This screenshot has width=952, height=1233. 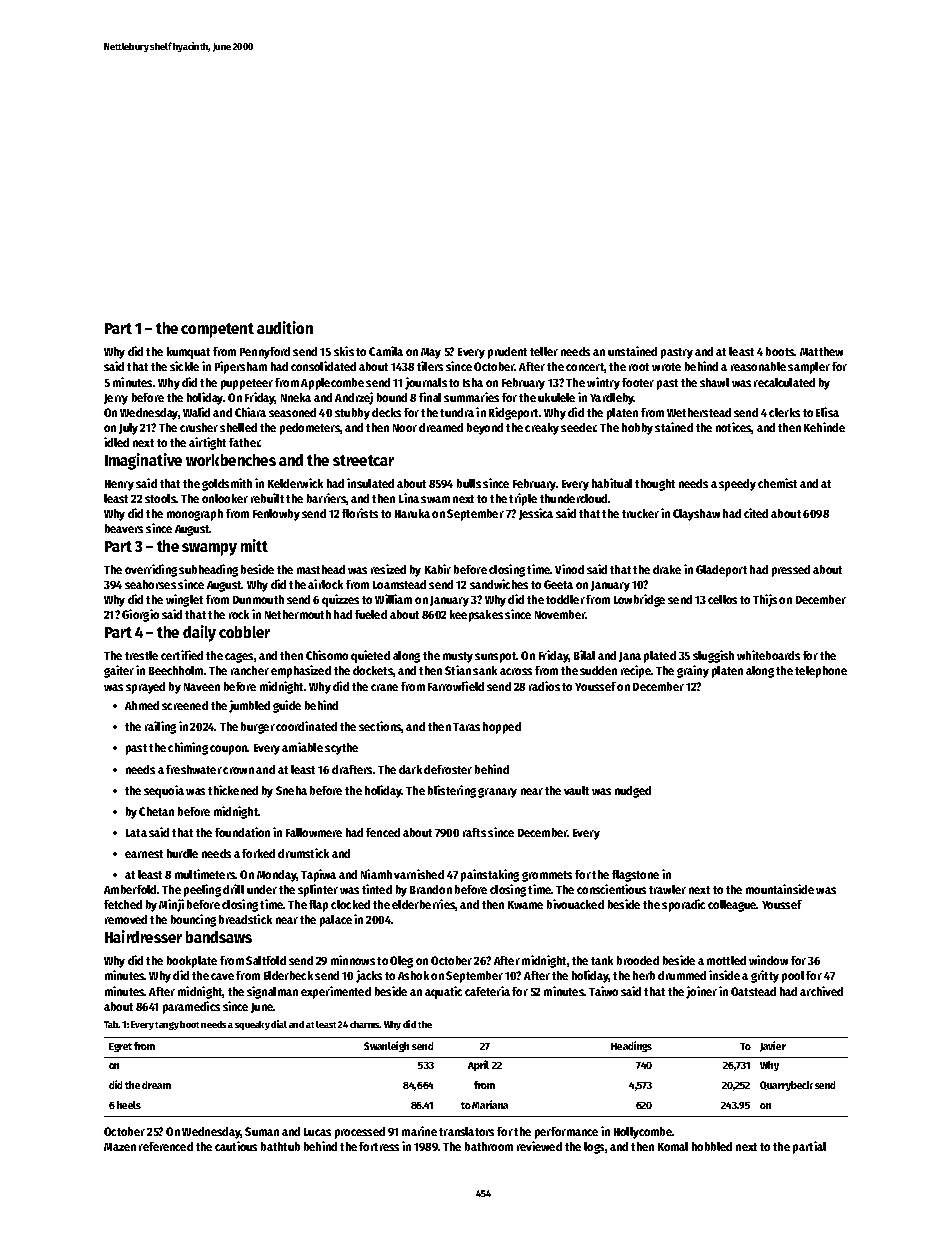 What do you see at coordinates (821, 351) in the screenshot?
I see `Matthew` at bounding box center [821, 351].
